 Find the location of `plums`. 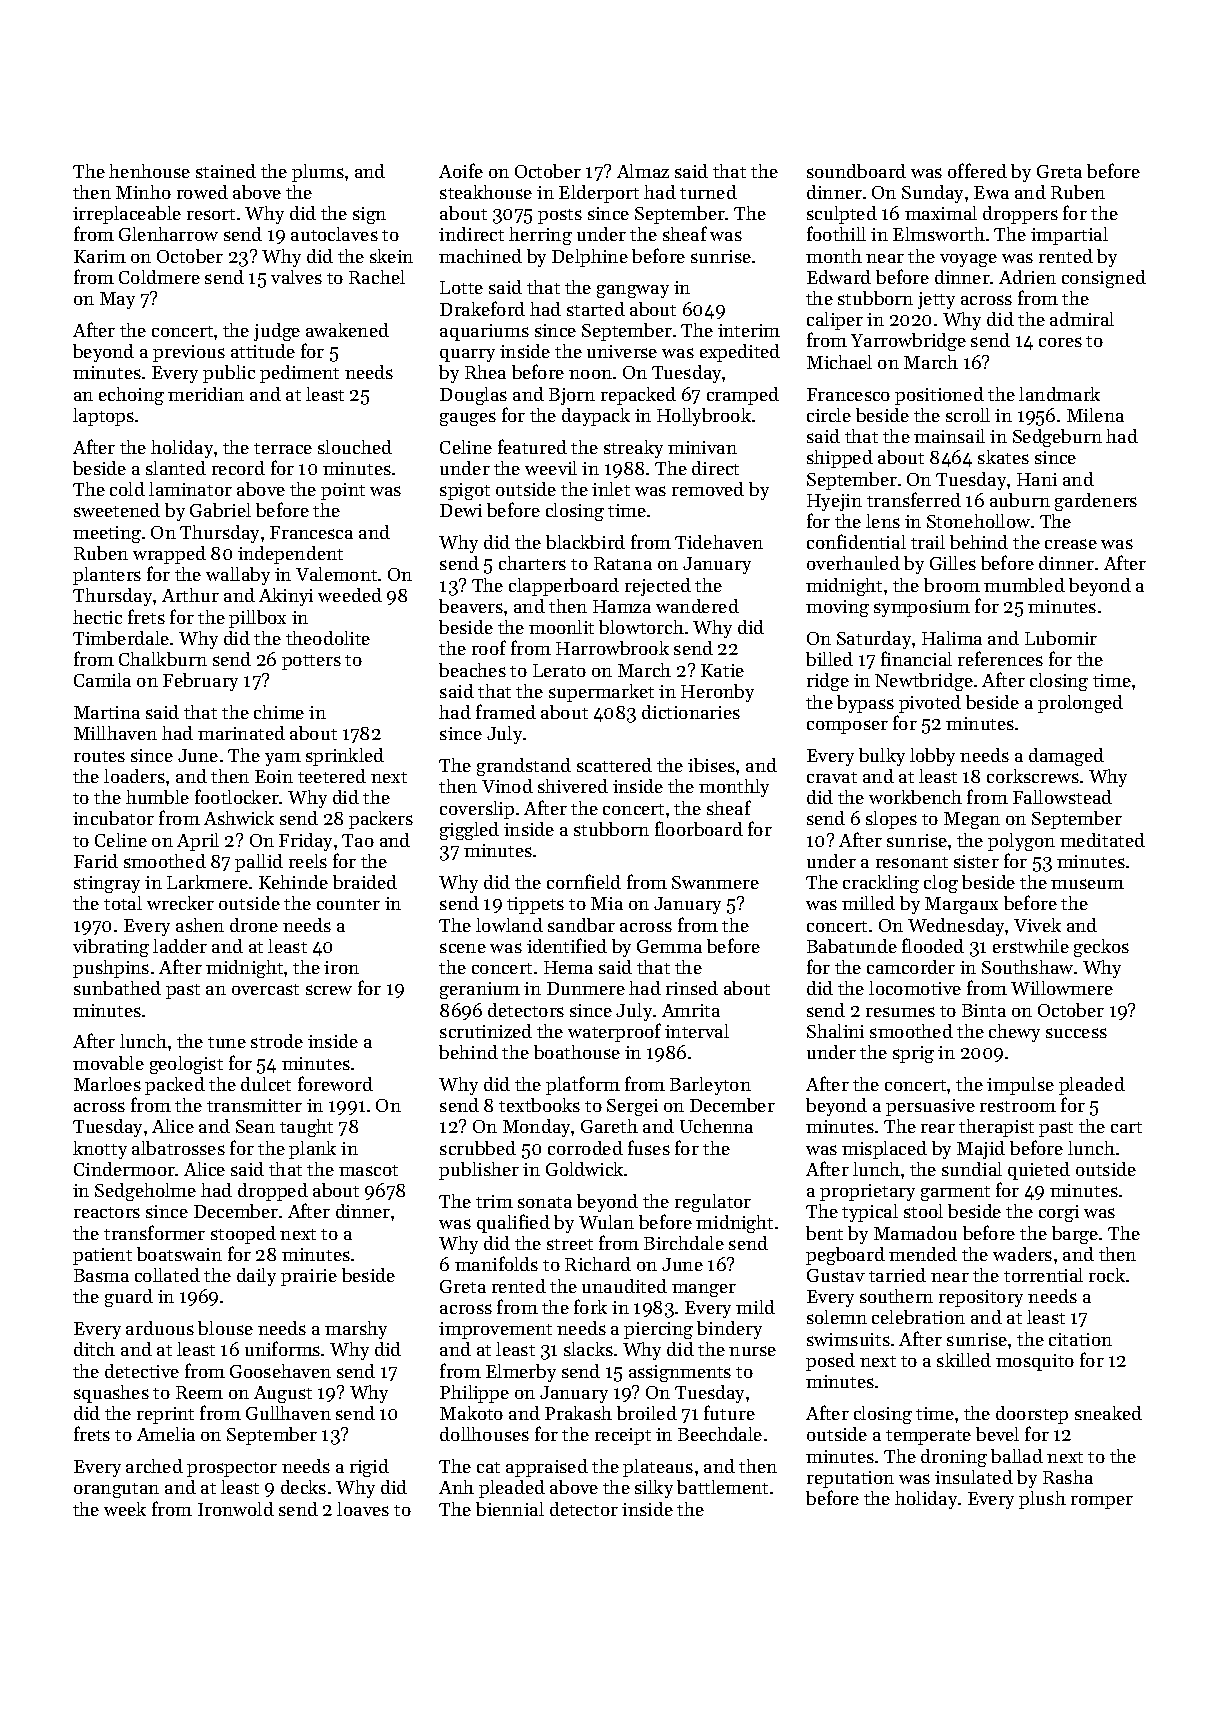

plums is located at coordinates (318, 173).
